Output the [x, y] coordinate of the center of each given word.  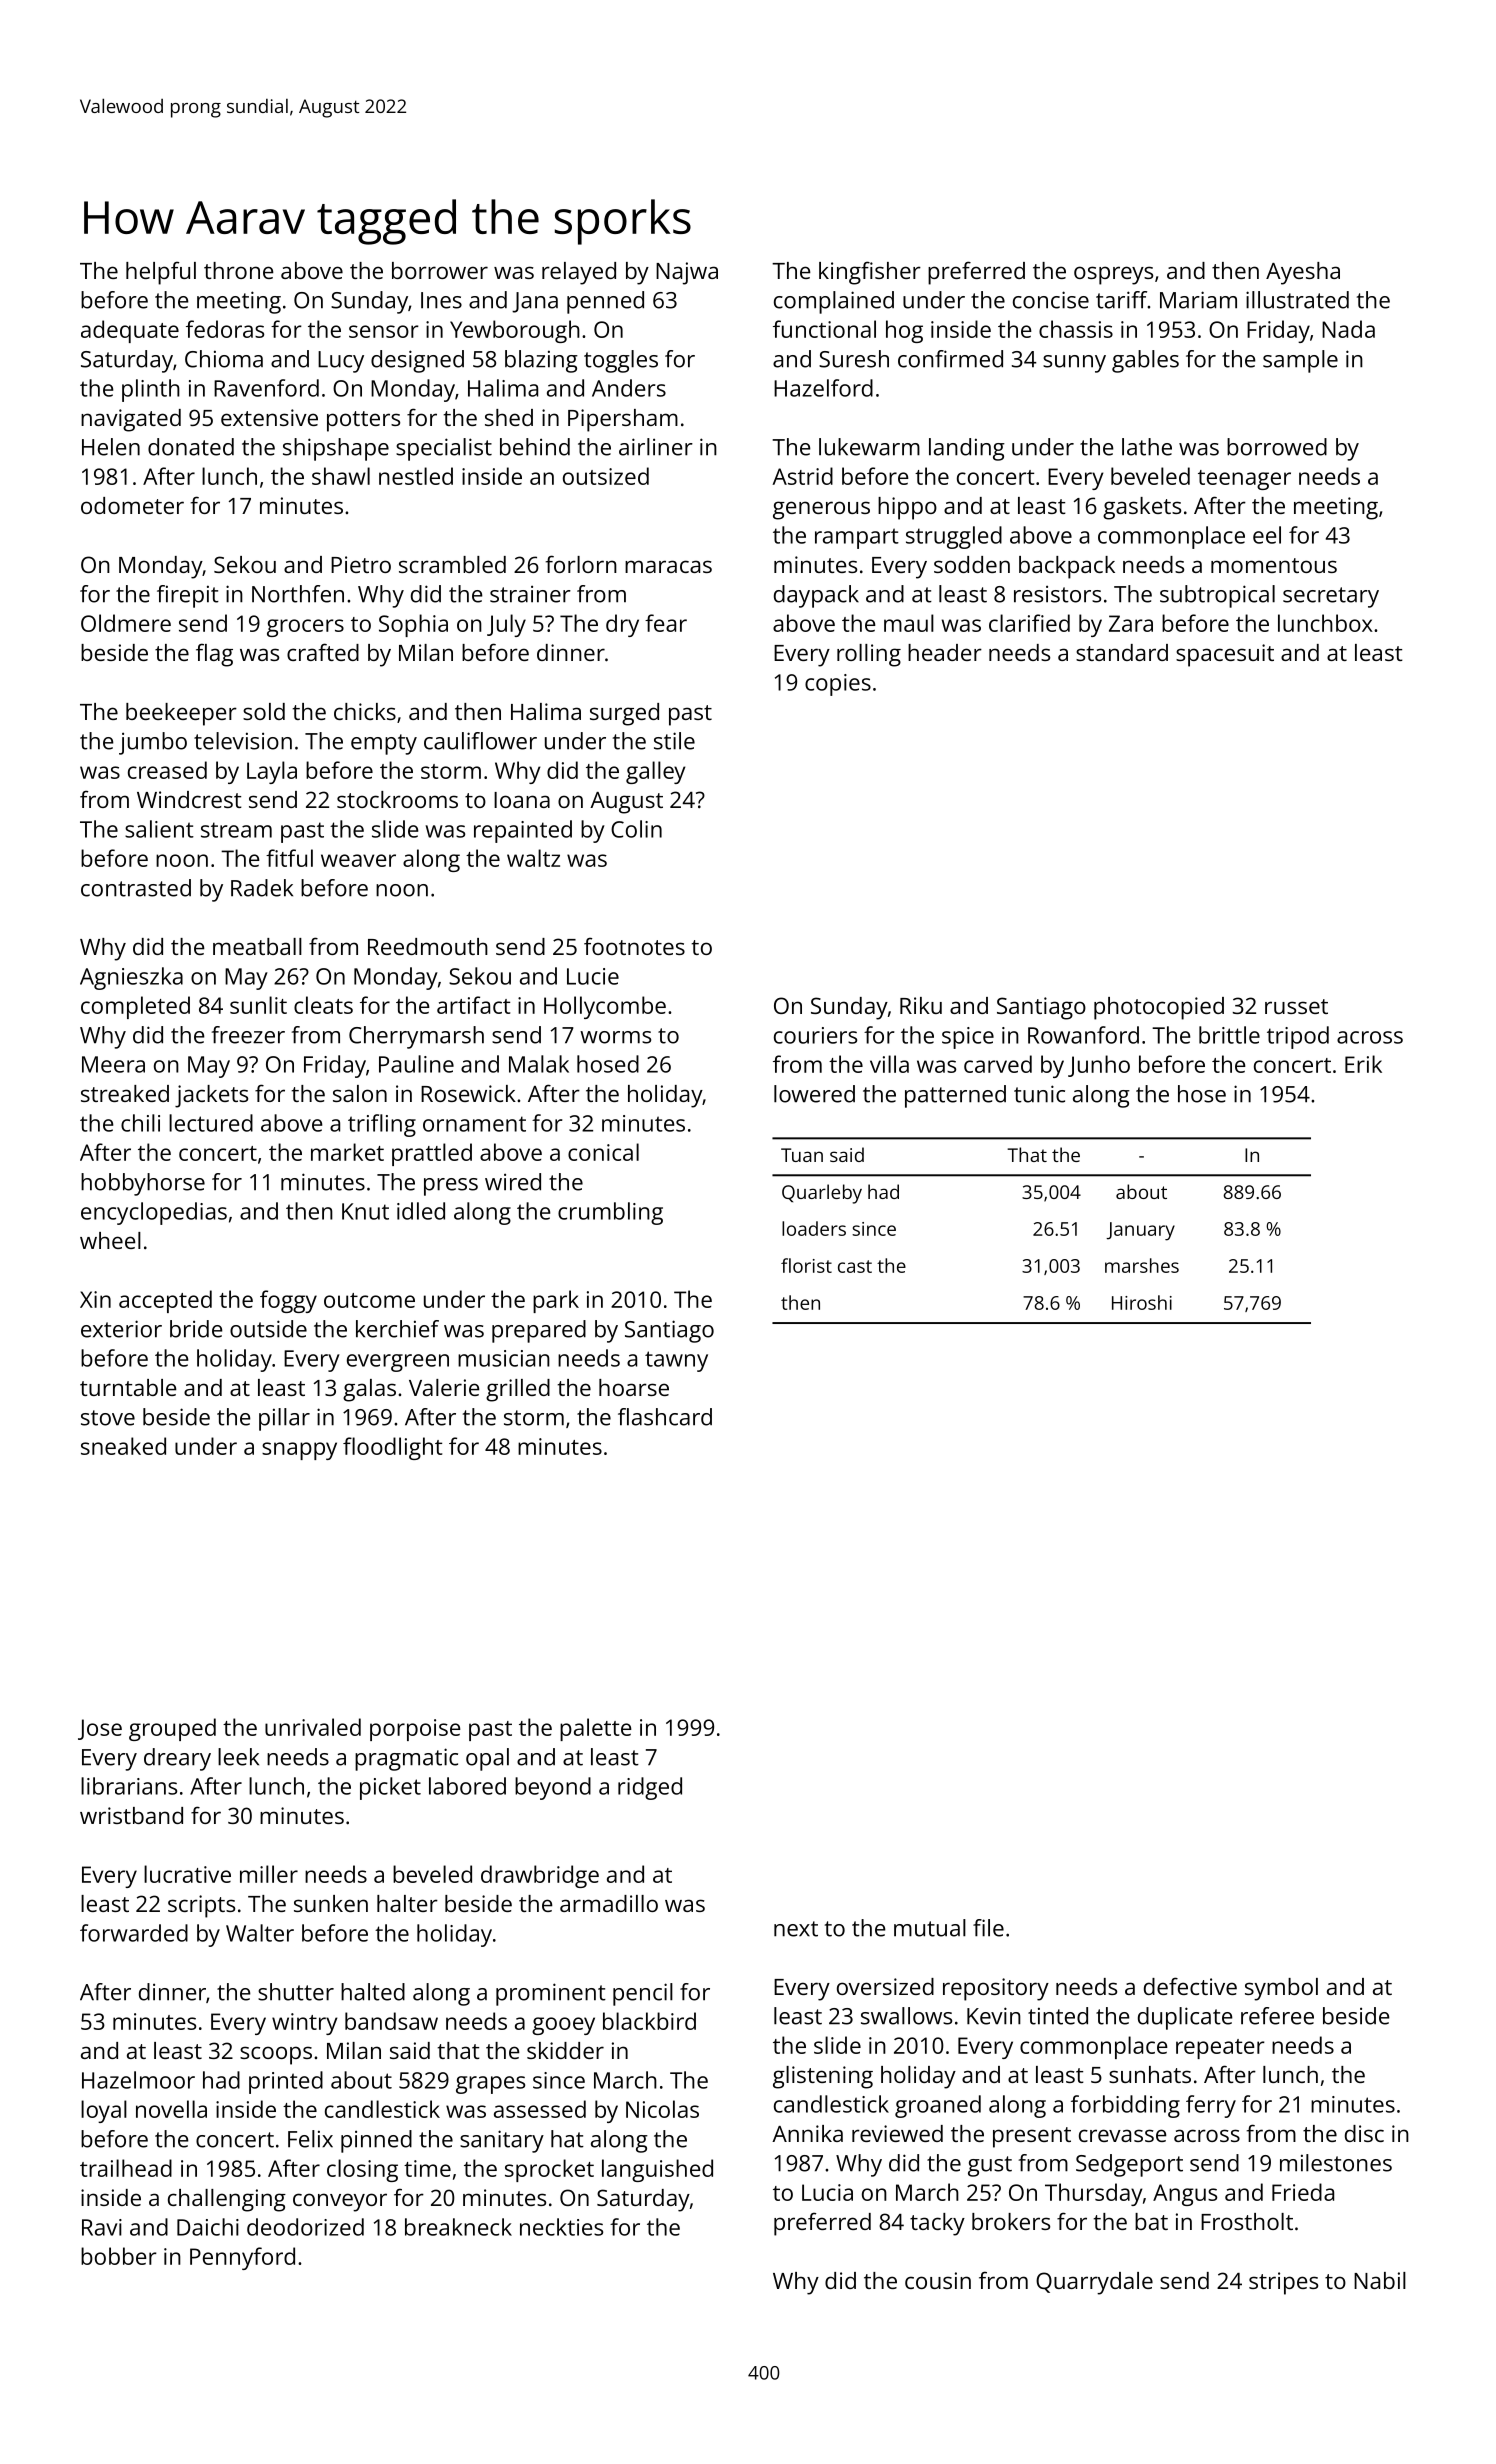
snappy [299, 1451]
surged [624, 714]
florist [806, 1265]
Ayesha [1303, 273]
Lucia [827, 2192]
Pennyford [242, 2258]
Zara [1131, 623]
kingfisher [870, 273]
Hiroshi [1142, 1302]
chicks [365, 711]
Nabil [1380, 2280]
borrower [440, 270]
